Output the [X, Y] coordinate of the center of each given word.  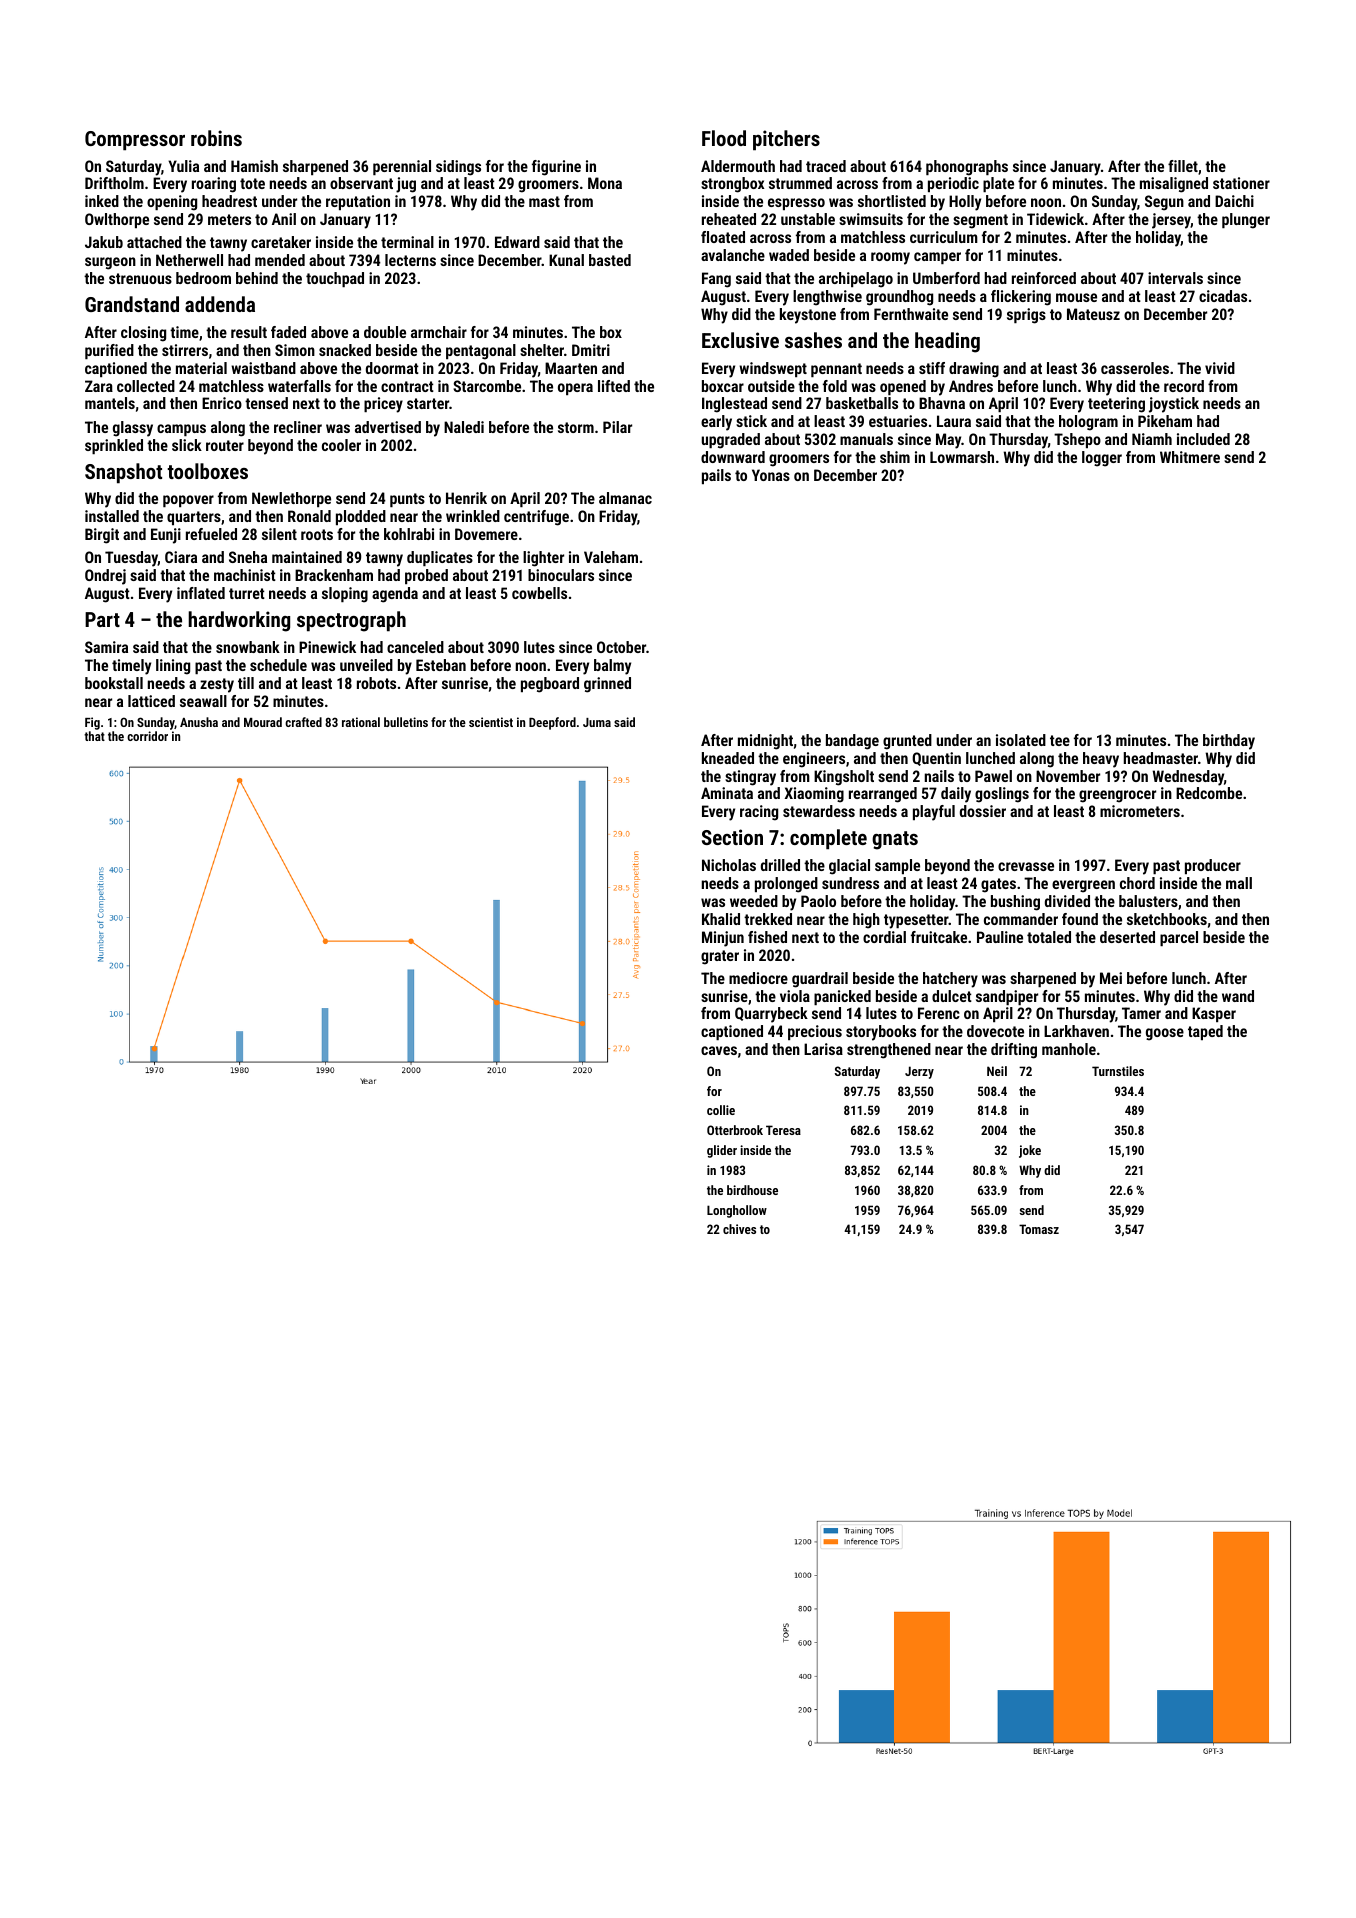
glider [722, 1151]
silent [279, 534]
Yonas [771, 475]
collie [721, 1110]
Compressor [135, 141]
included [1203, 439]
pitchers [786, 140]
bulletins [406, 722]
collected [146, 386]
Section [732, 837]
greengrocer [1117, 796]
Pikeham [1165, 421]
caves [719, 1050]
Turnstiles [1118, 1071]
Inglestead [734, 405]
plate [998, 184]
